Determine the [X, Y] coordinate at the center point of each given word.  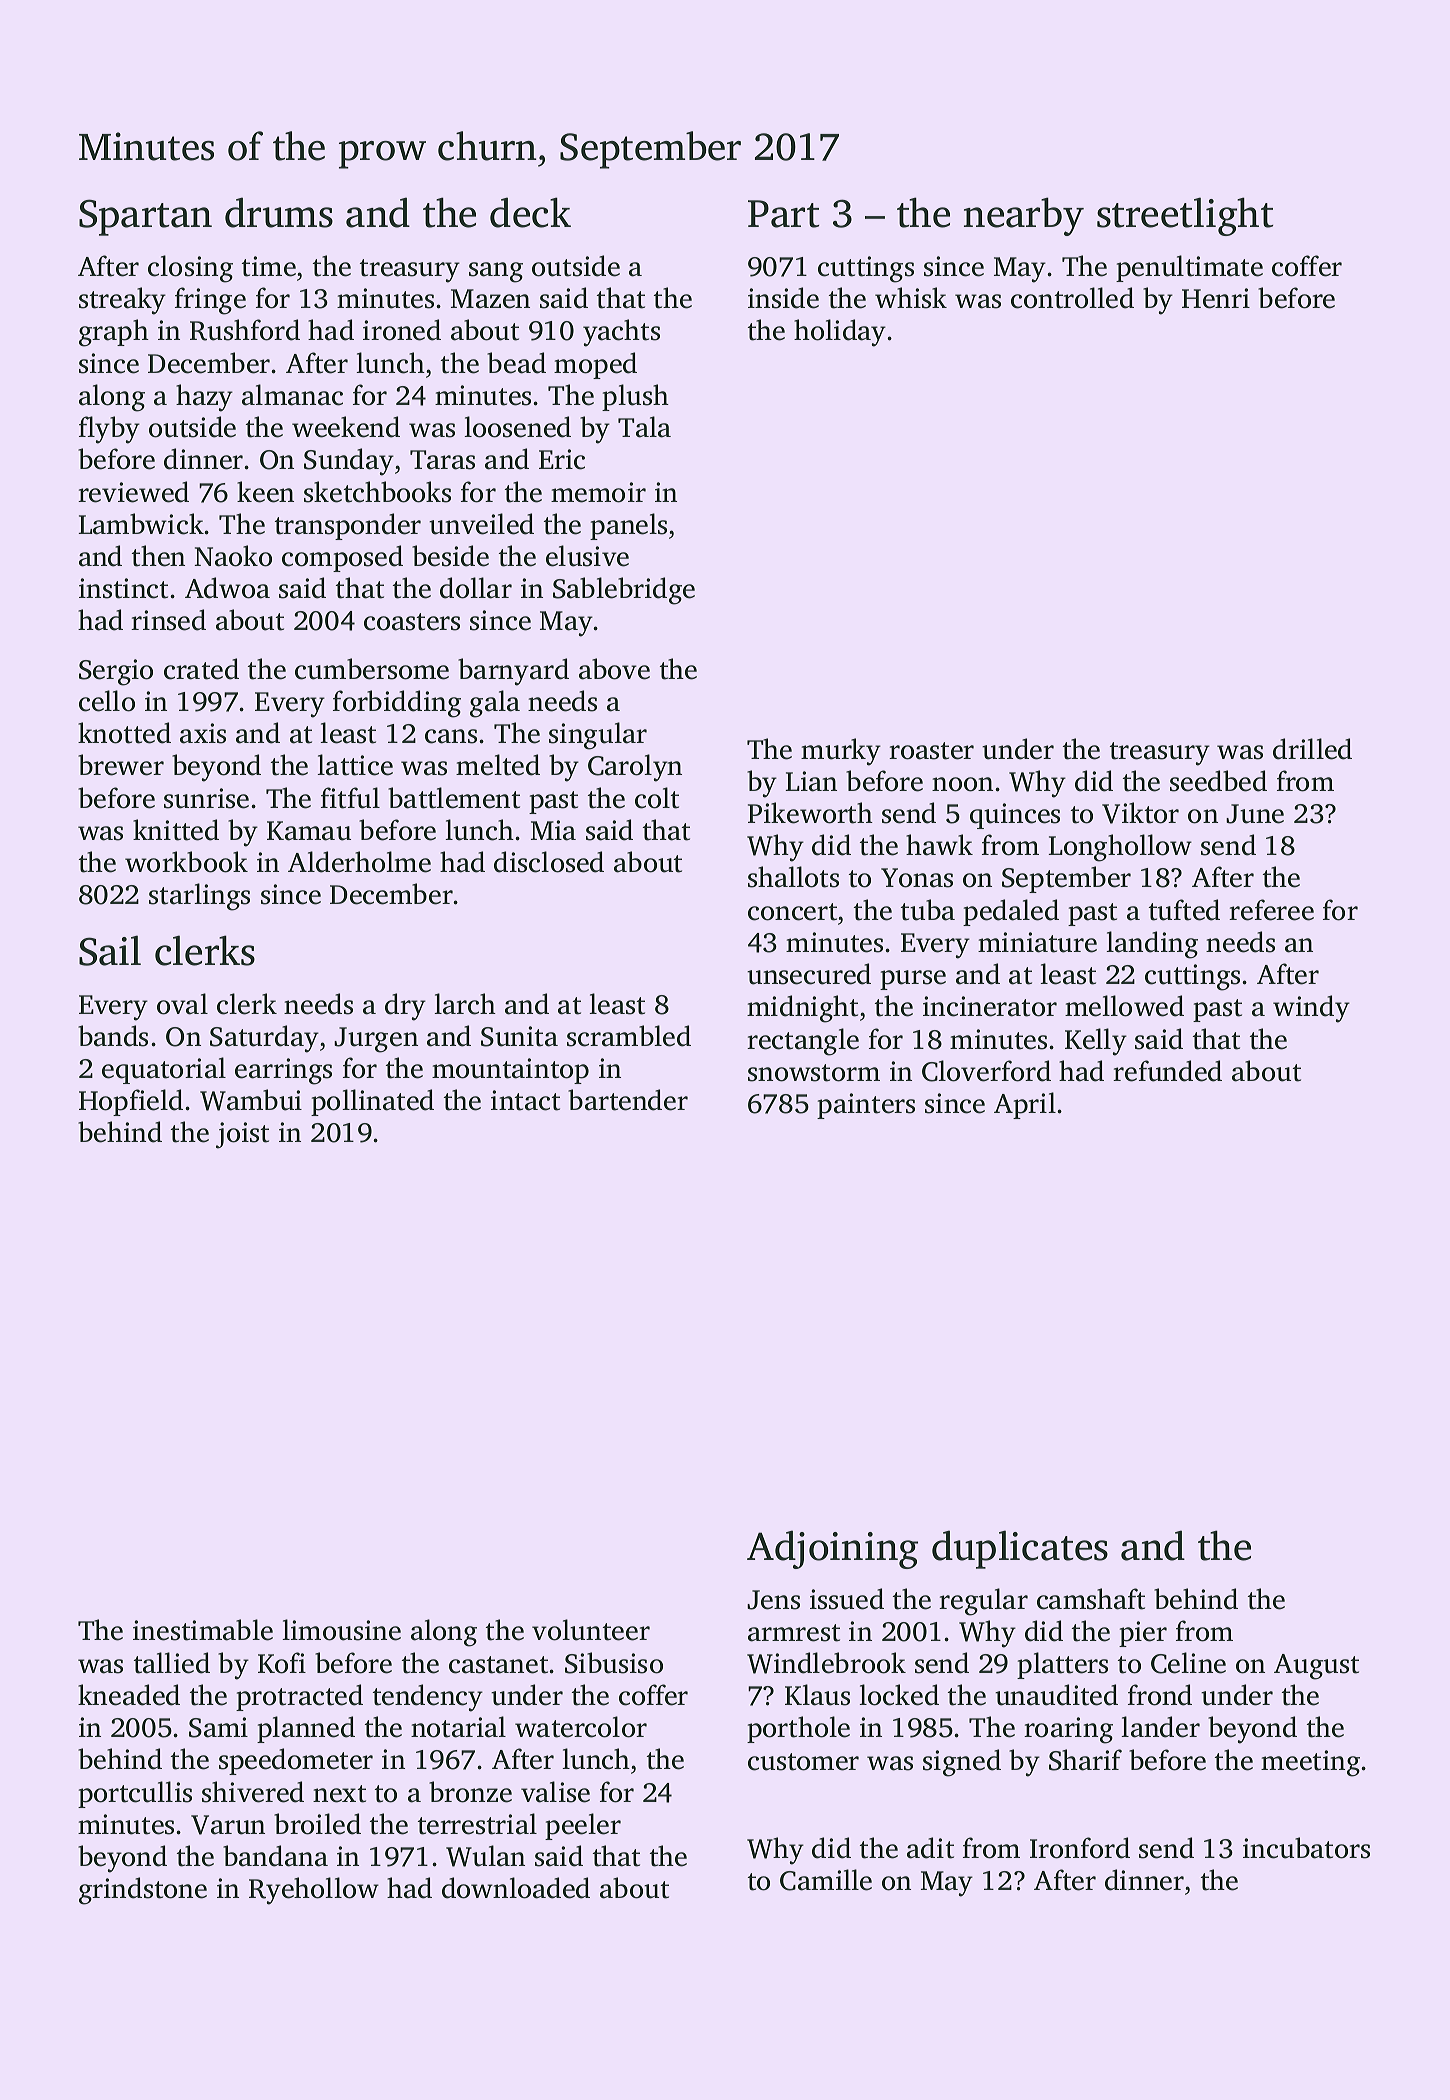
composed [342, 558]
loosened [517, 427]
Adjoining [832, 1549]
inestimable [203, 1630]
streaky [122, 301]
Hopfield [131, 1102]
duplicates [1020, 1549]
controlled [1072, 298]
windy [1311, 1009]
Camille [826, 1880]
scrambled [629, 1036]
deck [530, 212]
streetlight [1185, 216]
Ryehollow [314, 1891]
